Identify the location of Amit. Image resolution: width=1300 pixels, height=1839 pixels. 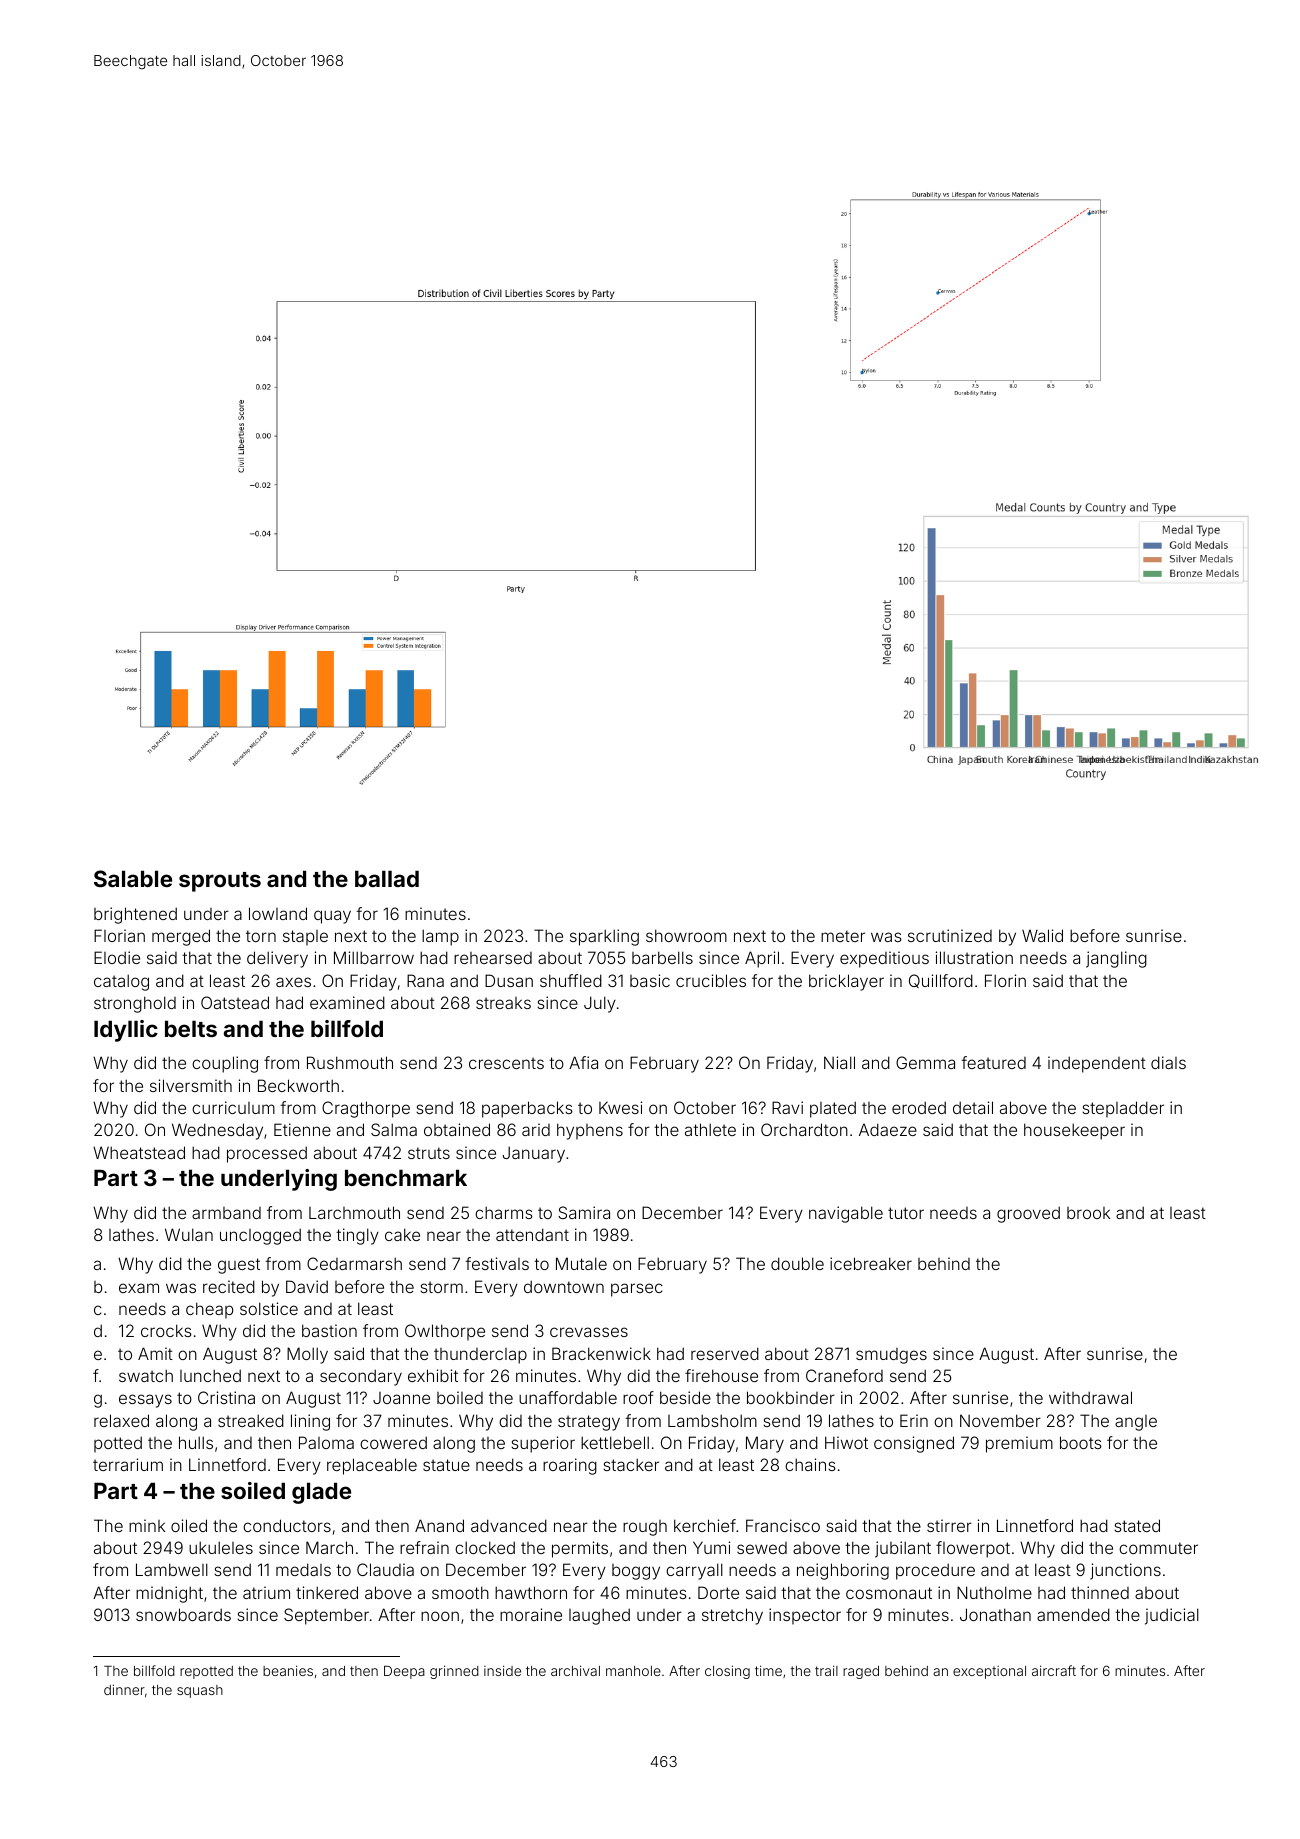
(155, 1353).
